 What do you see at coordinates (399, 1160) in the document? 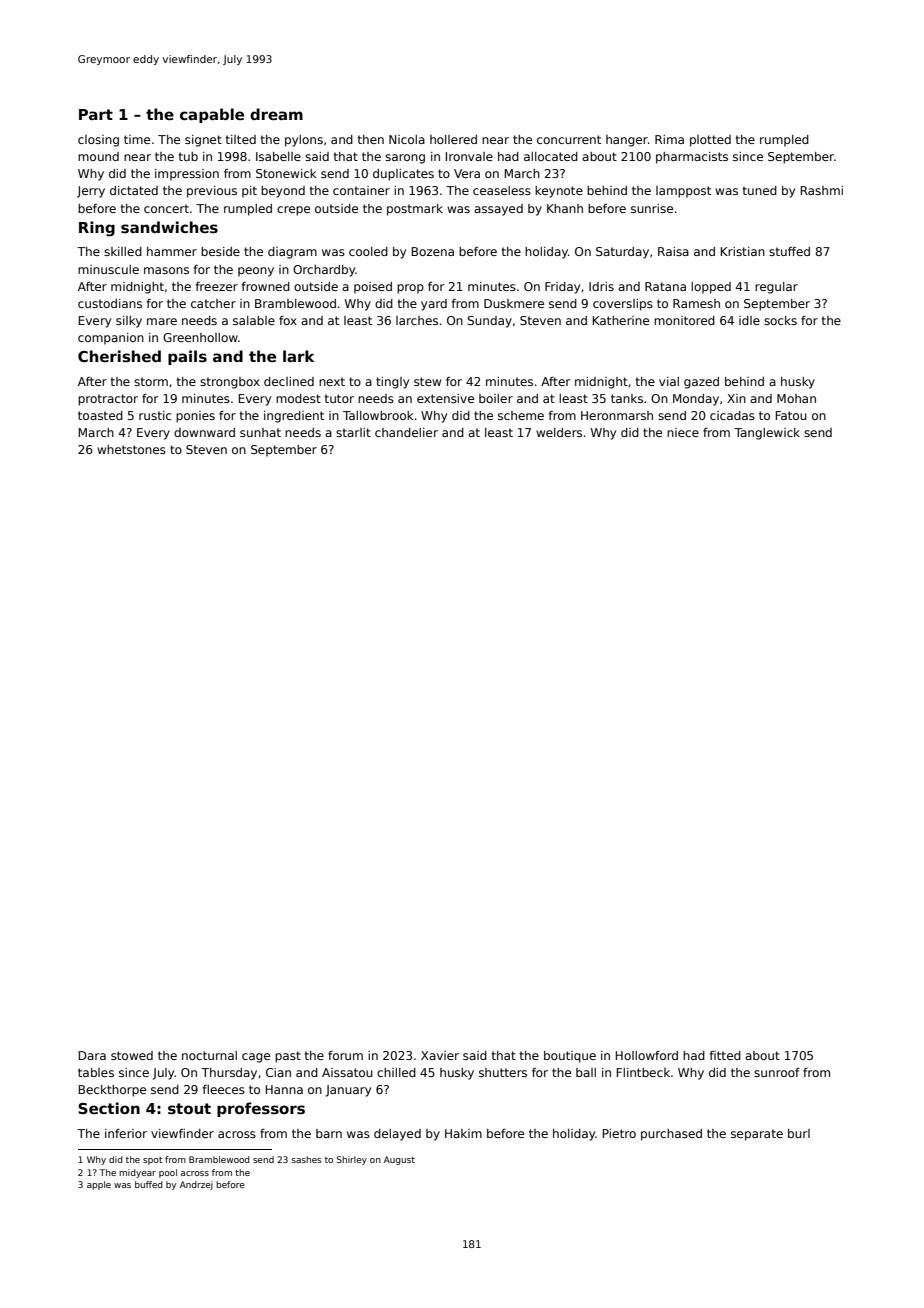
I see `August` at bounding box center [399, 1160].
